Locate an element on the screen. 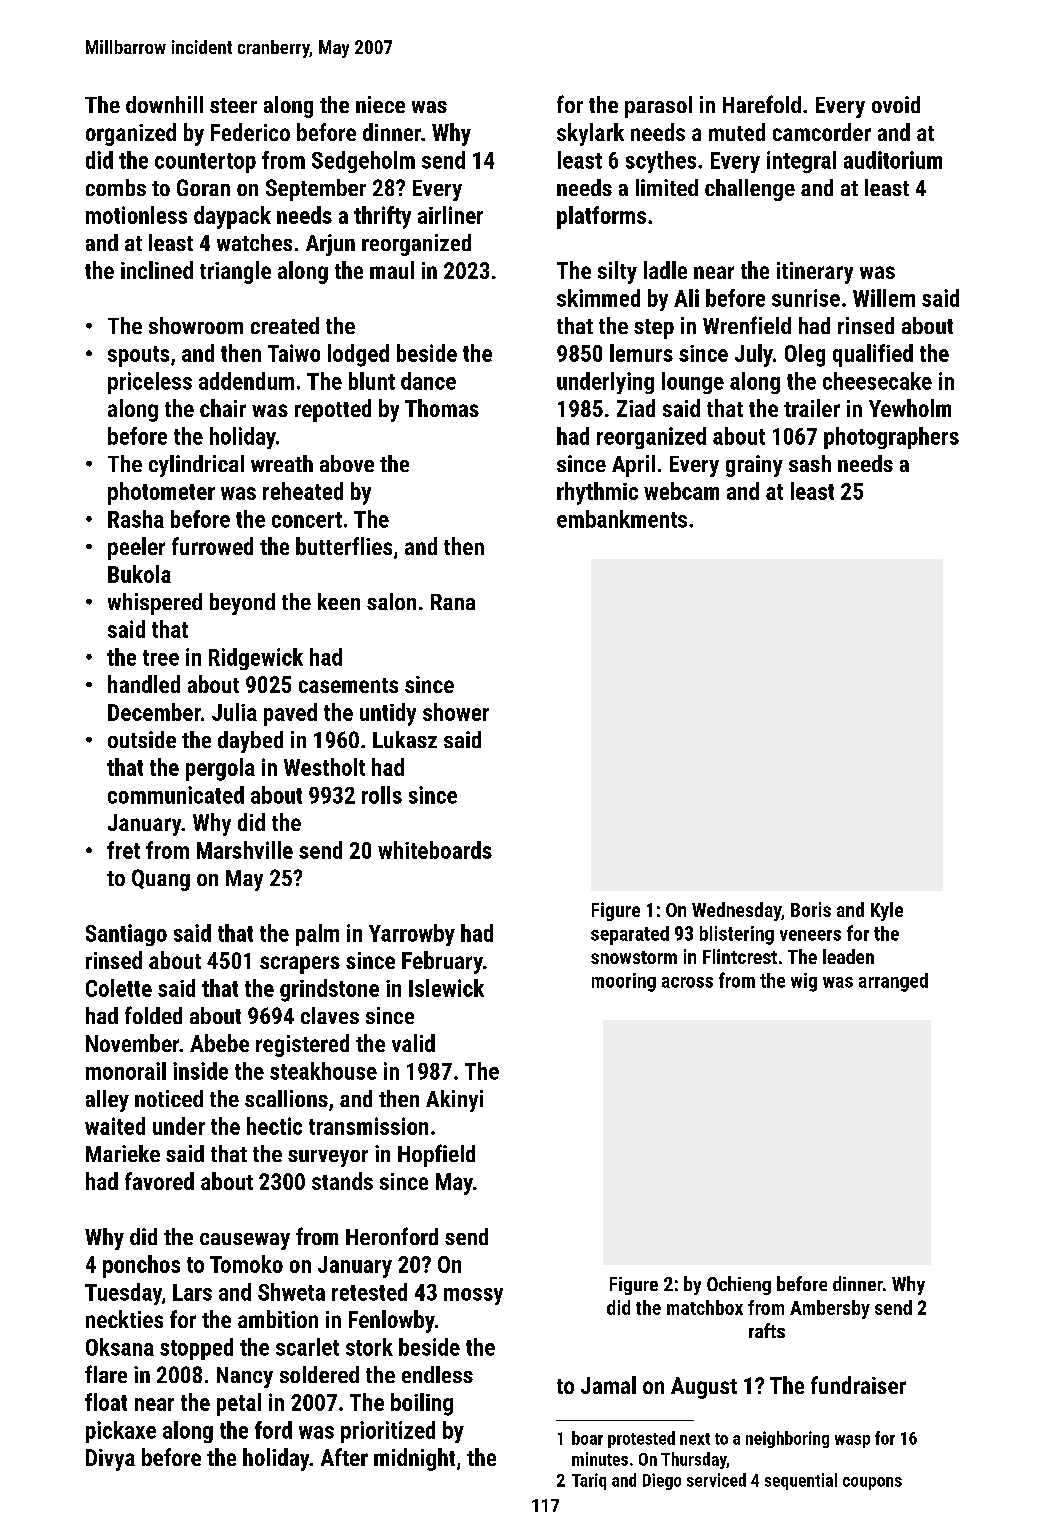  matchbox is located at coordinates (705, 1307).
